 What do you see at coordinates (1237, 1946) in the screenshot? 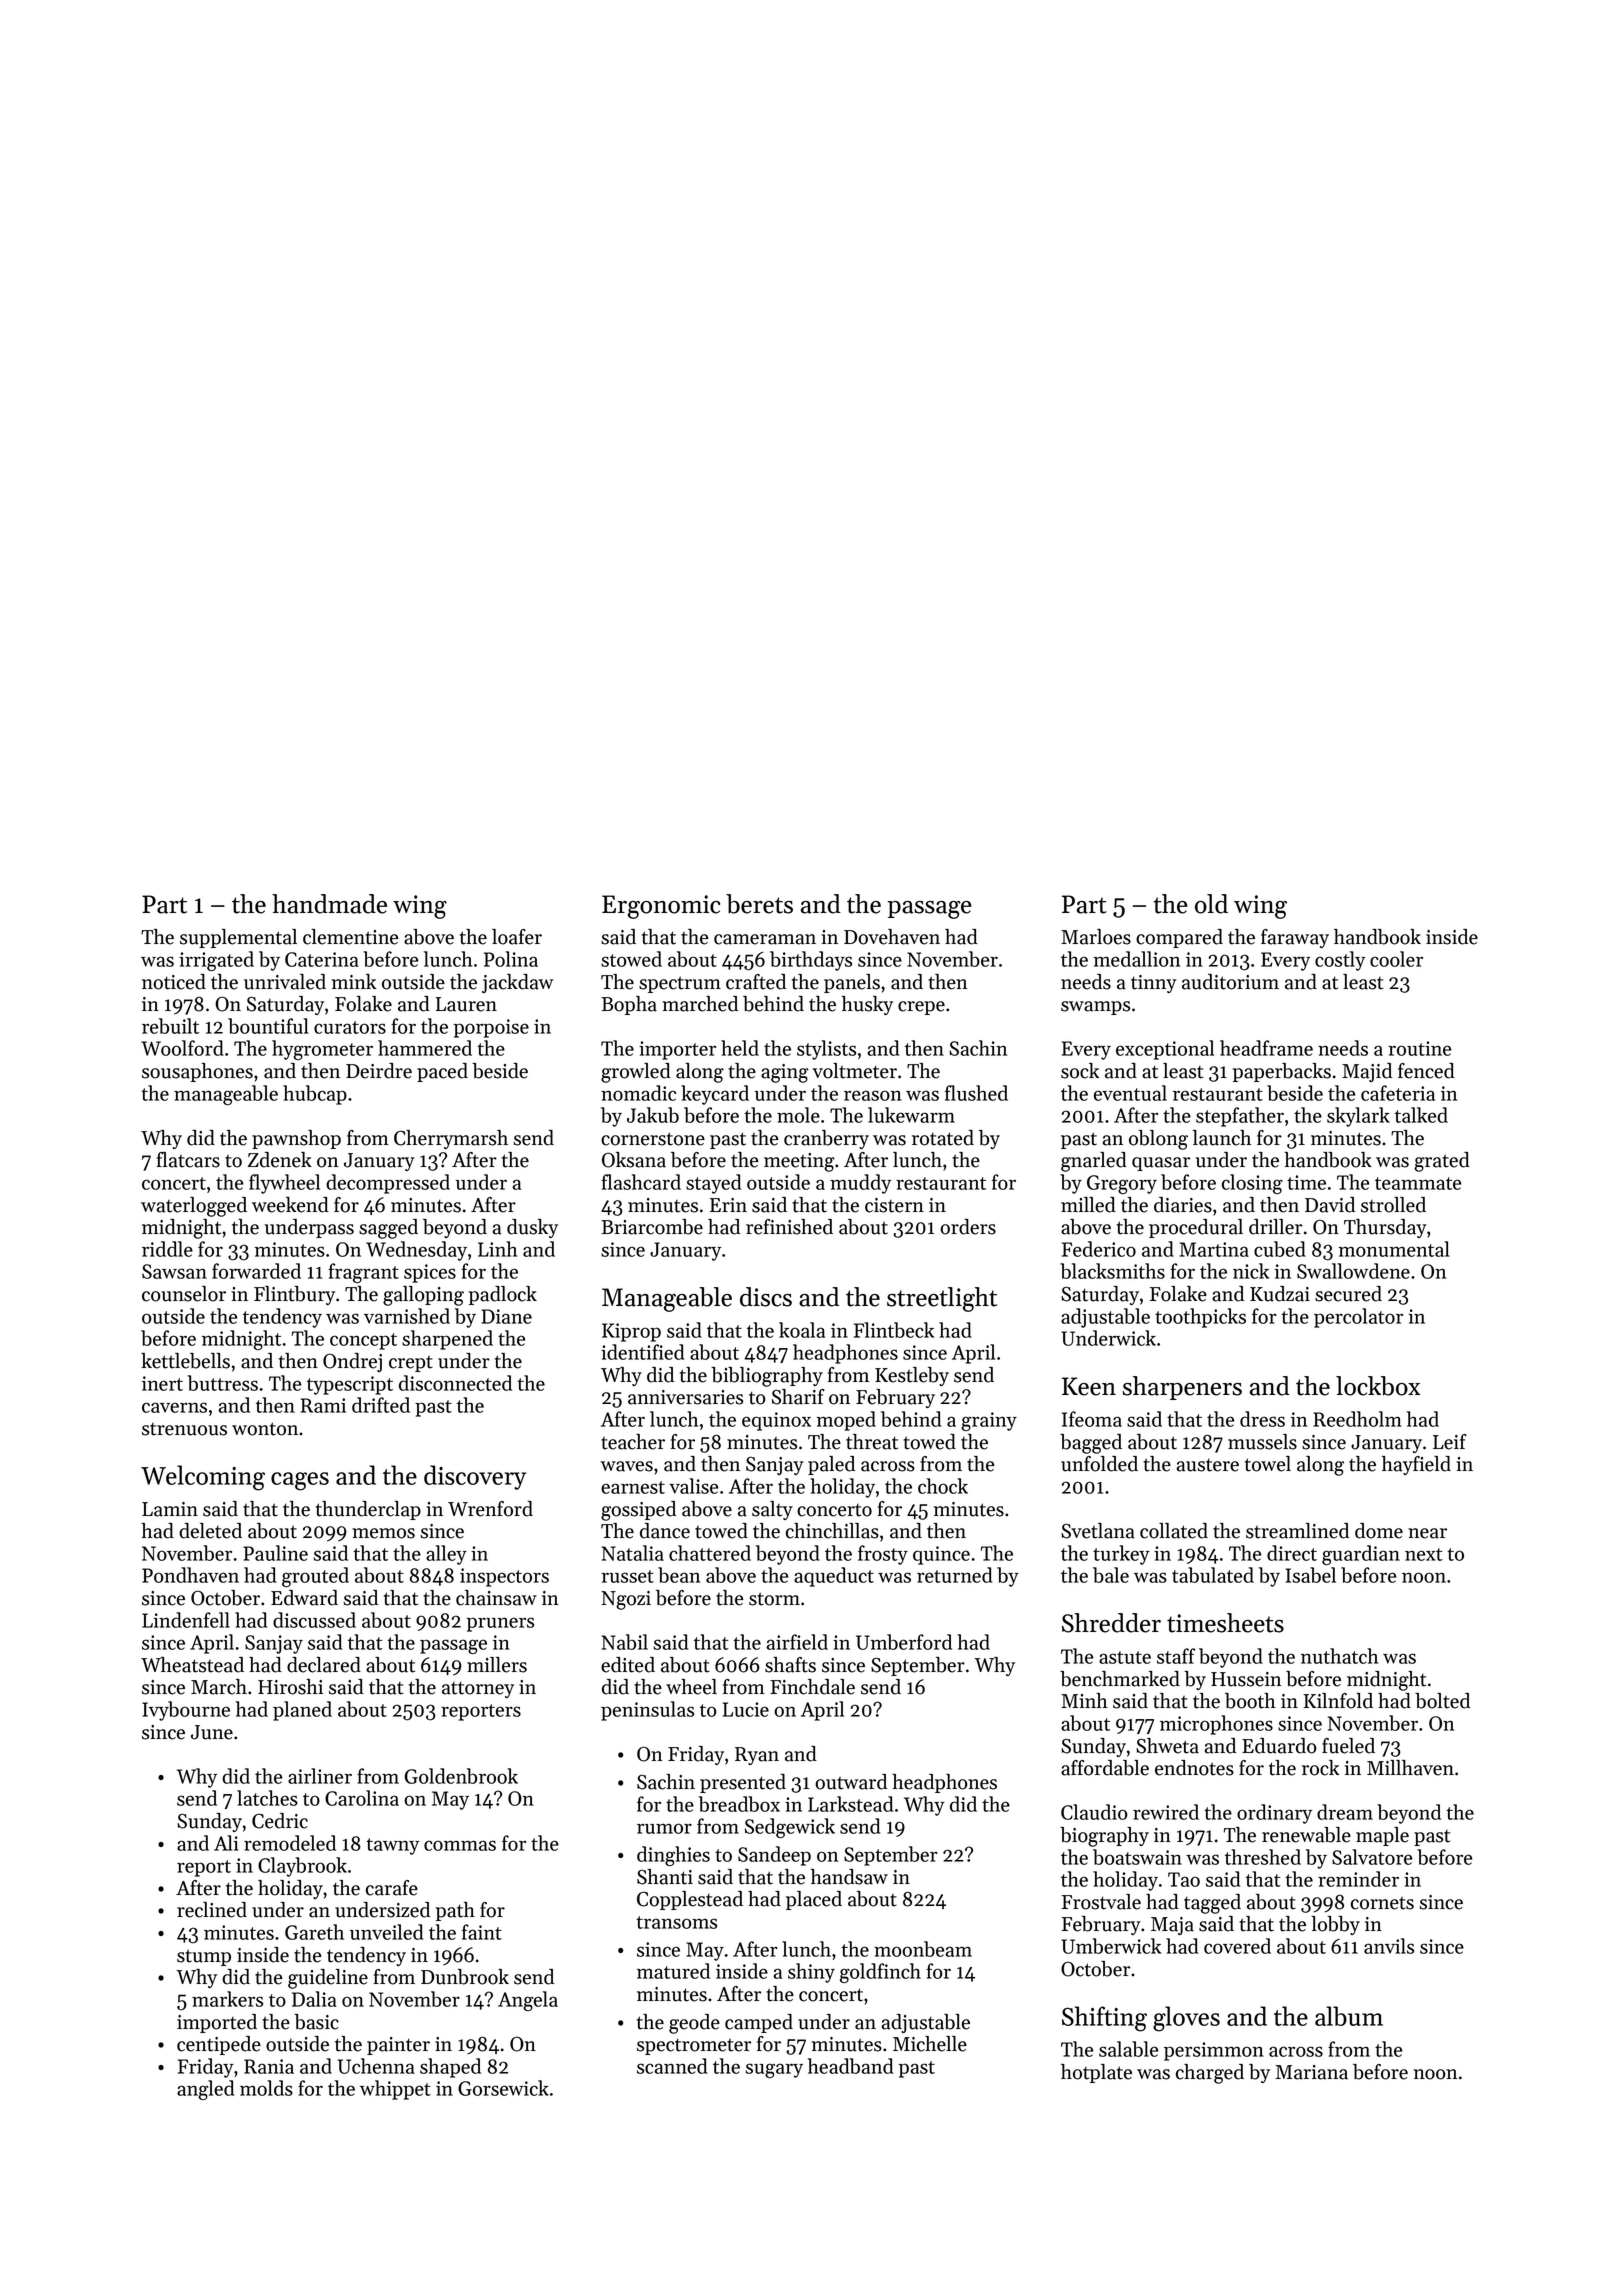
I see `covered` at bounding box center [1237, 1946].
